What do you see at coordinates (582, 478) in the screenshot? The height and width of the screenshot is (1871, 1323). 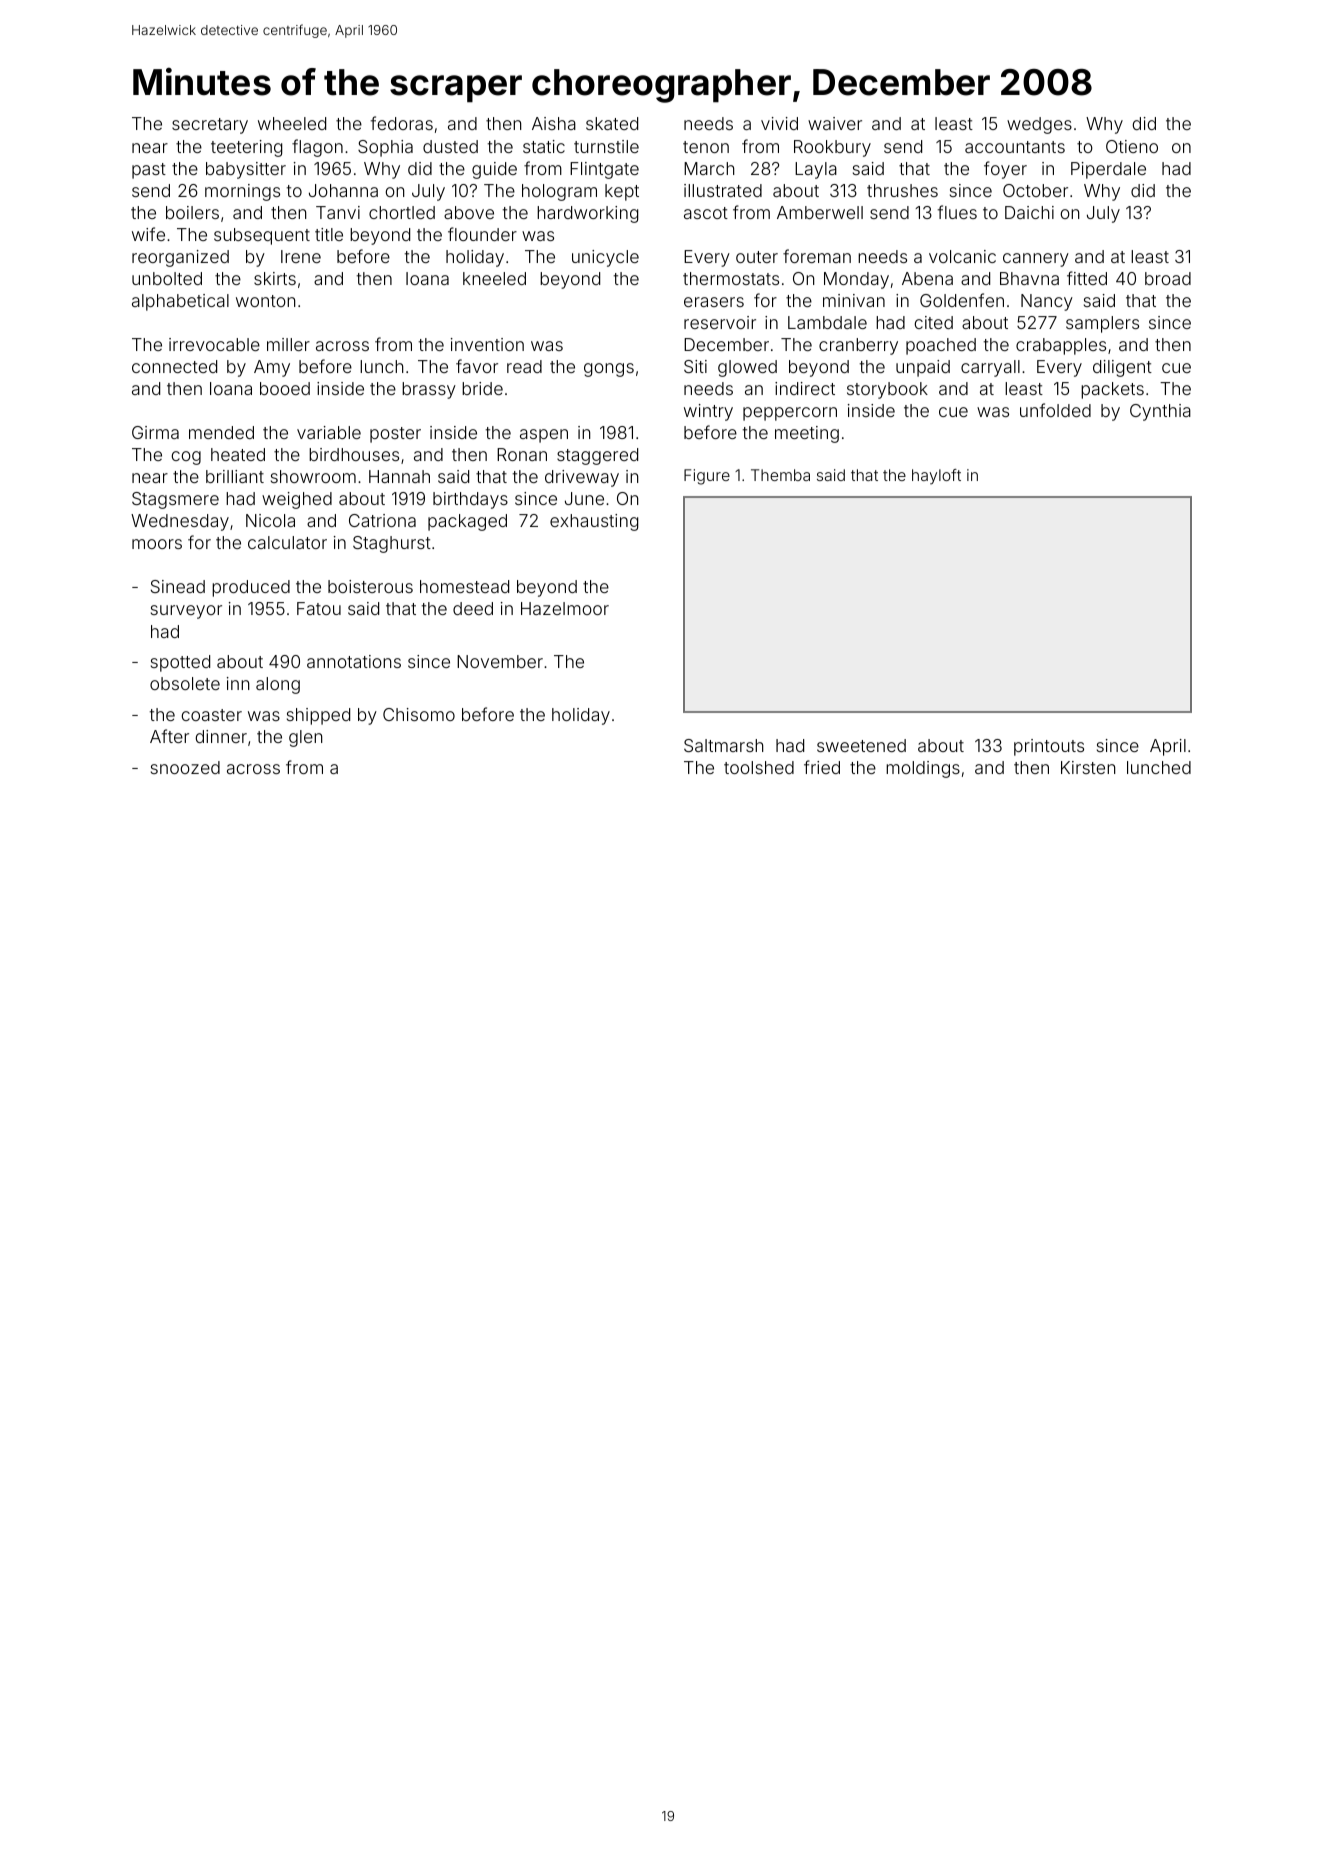 I see `driveway` at bounding box center [582, 478].
